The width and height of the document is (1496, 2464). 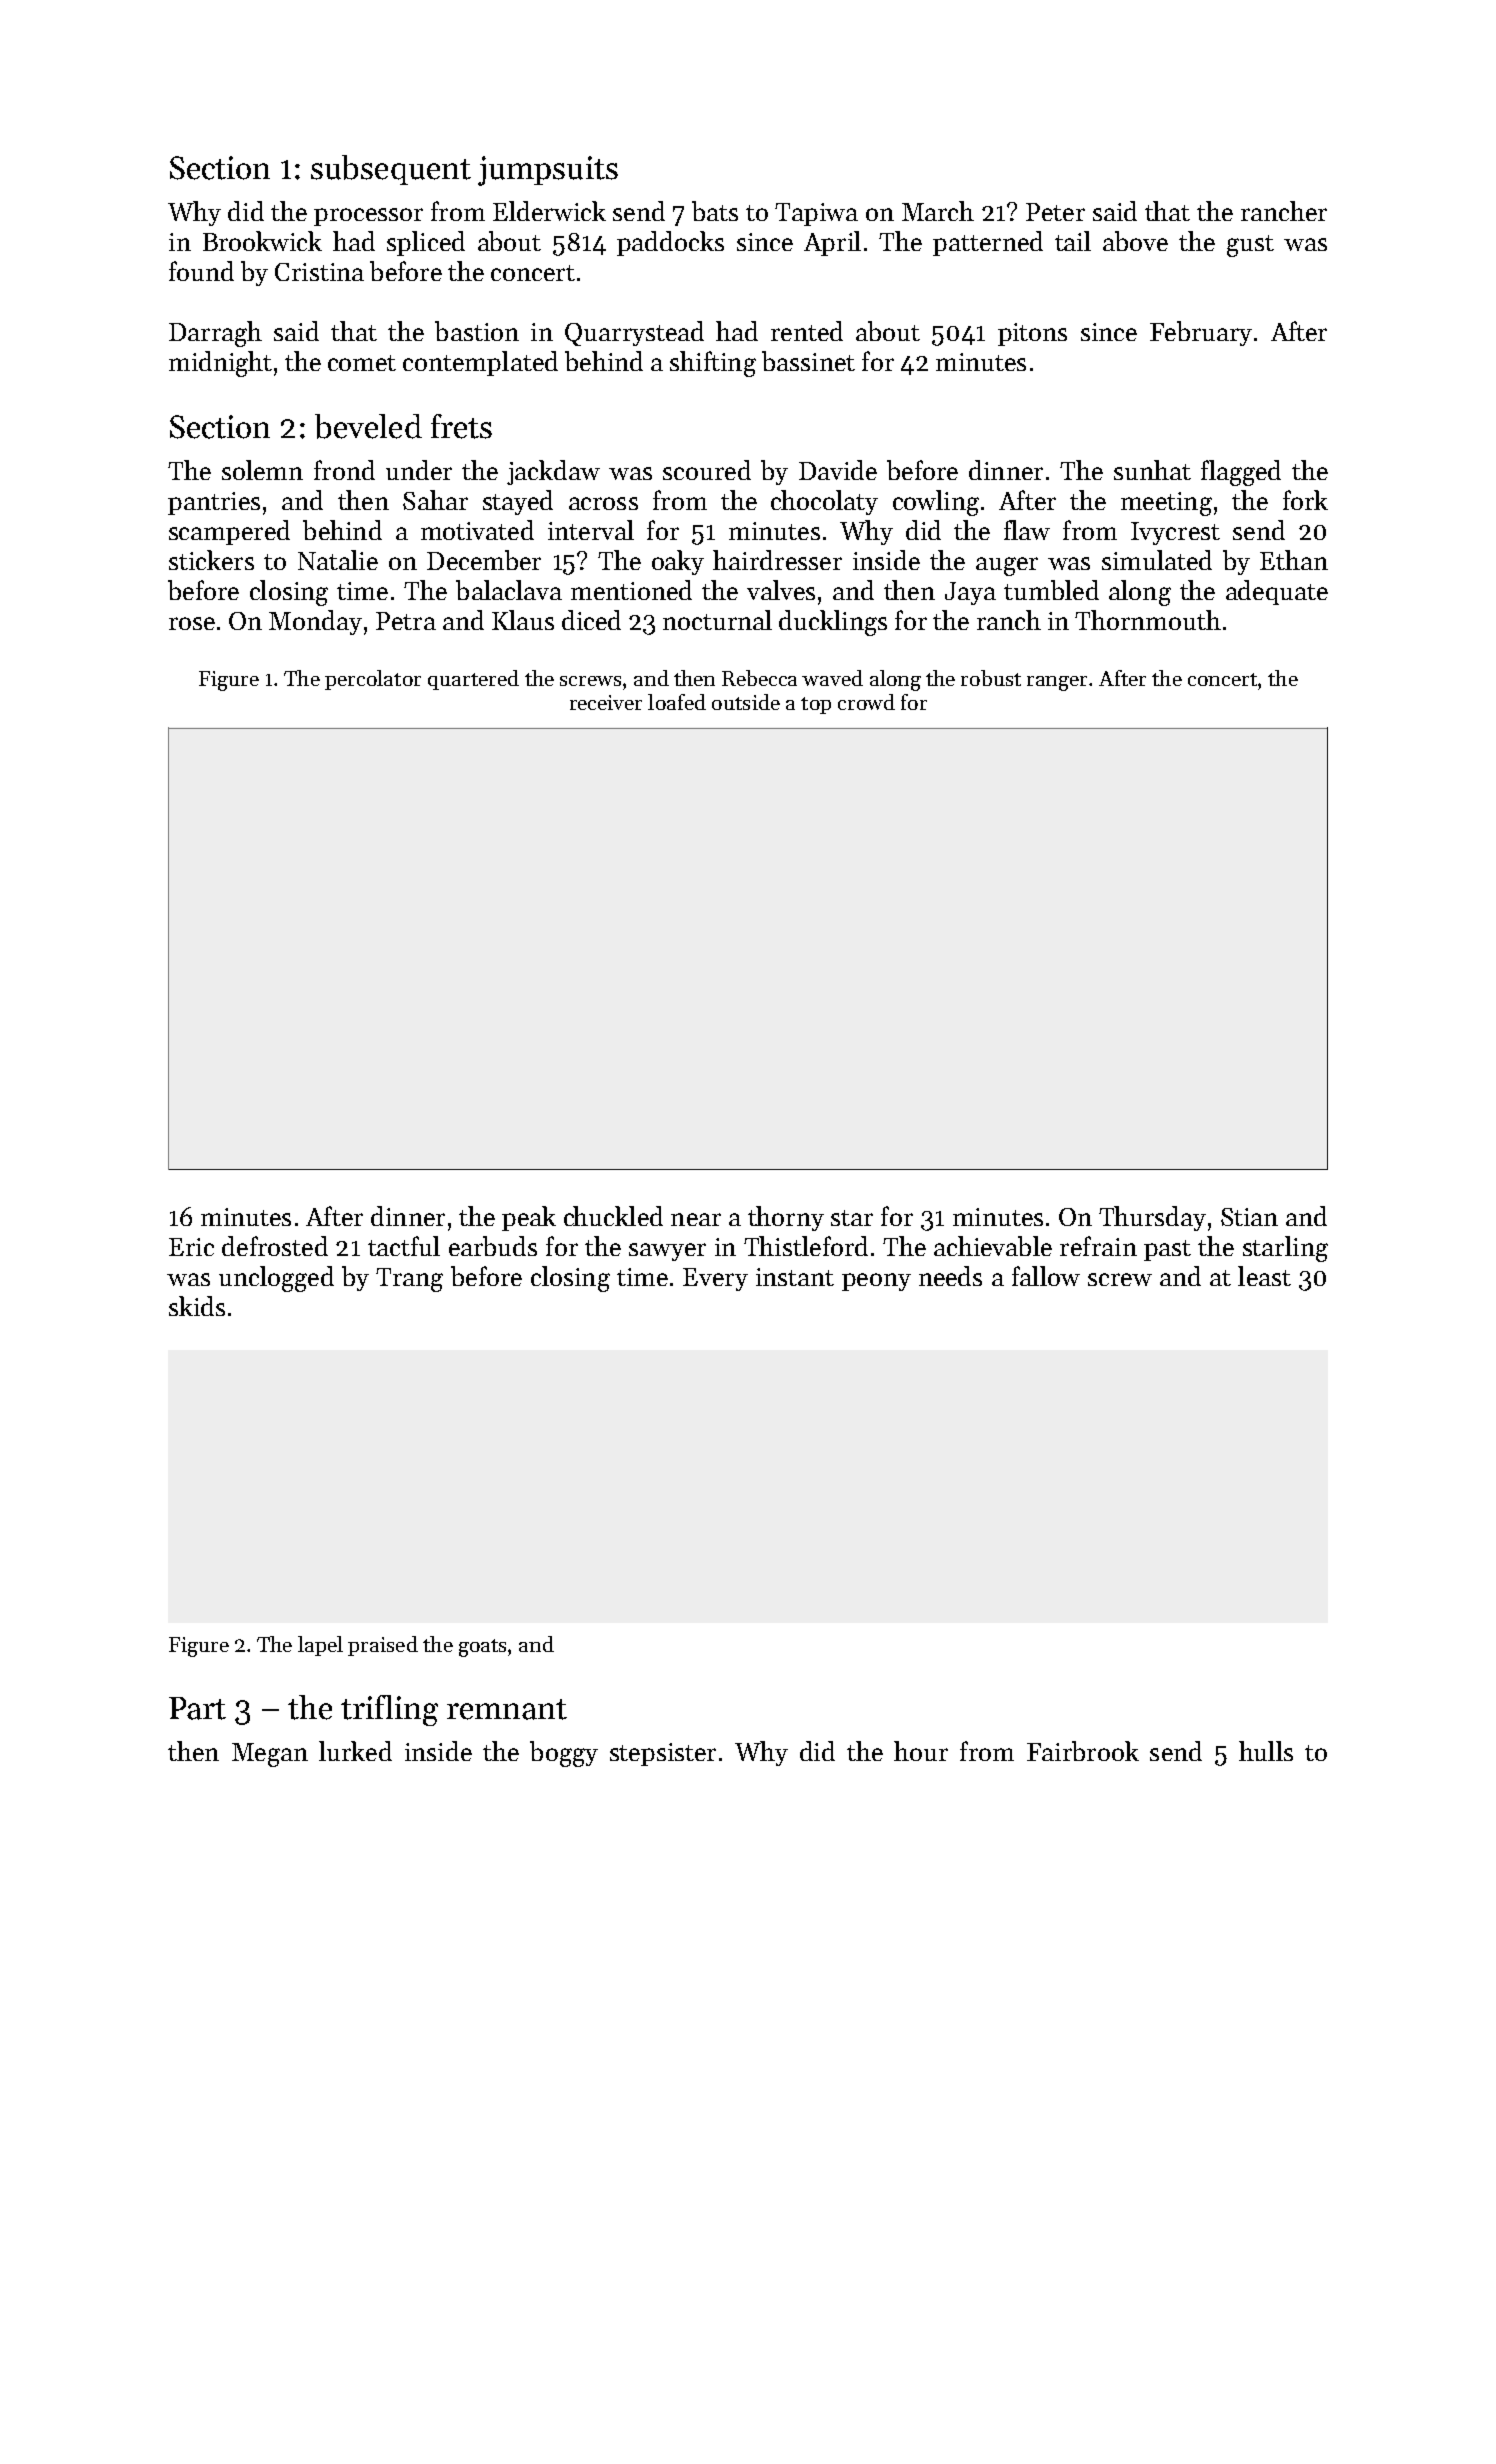 What do you see at coordinates (192, 623) in the document?
I see `rose` at bounding box center [192, 623].
